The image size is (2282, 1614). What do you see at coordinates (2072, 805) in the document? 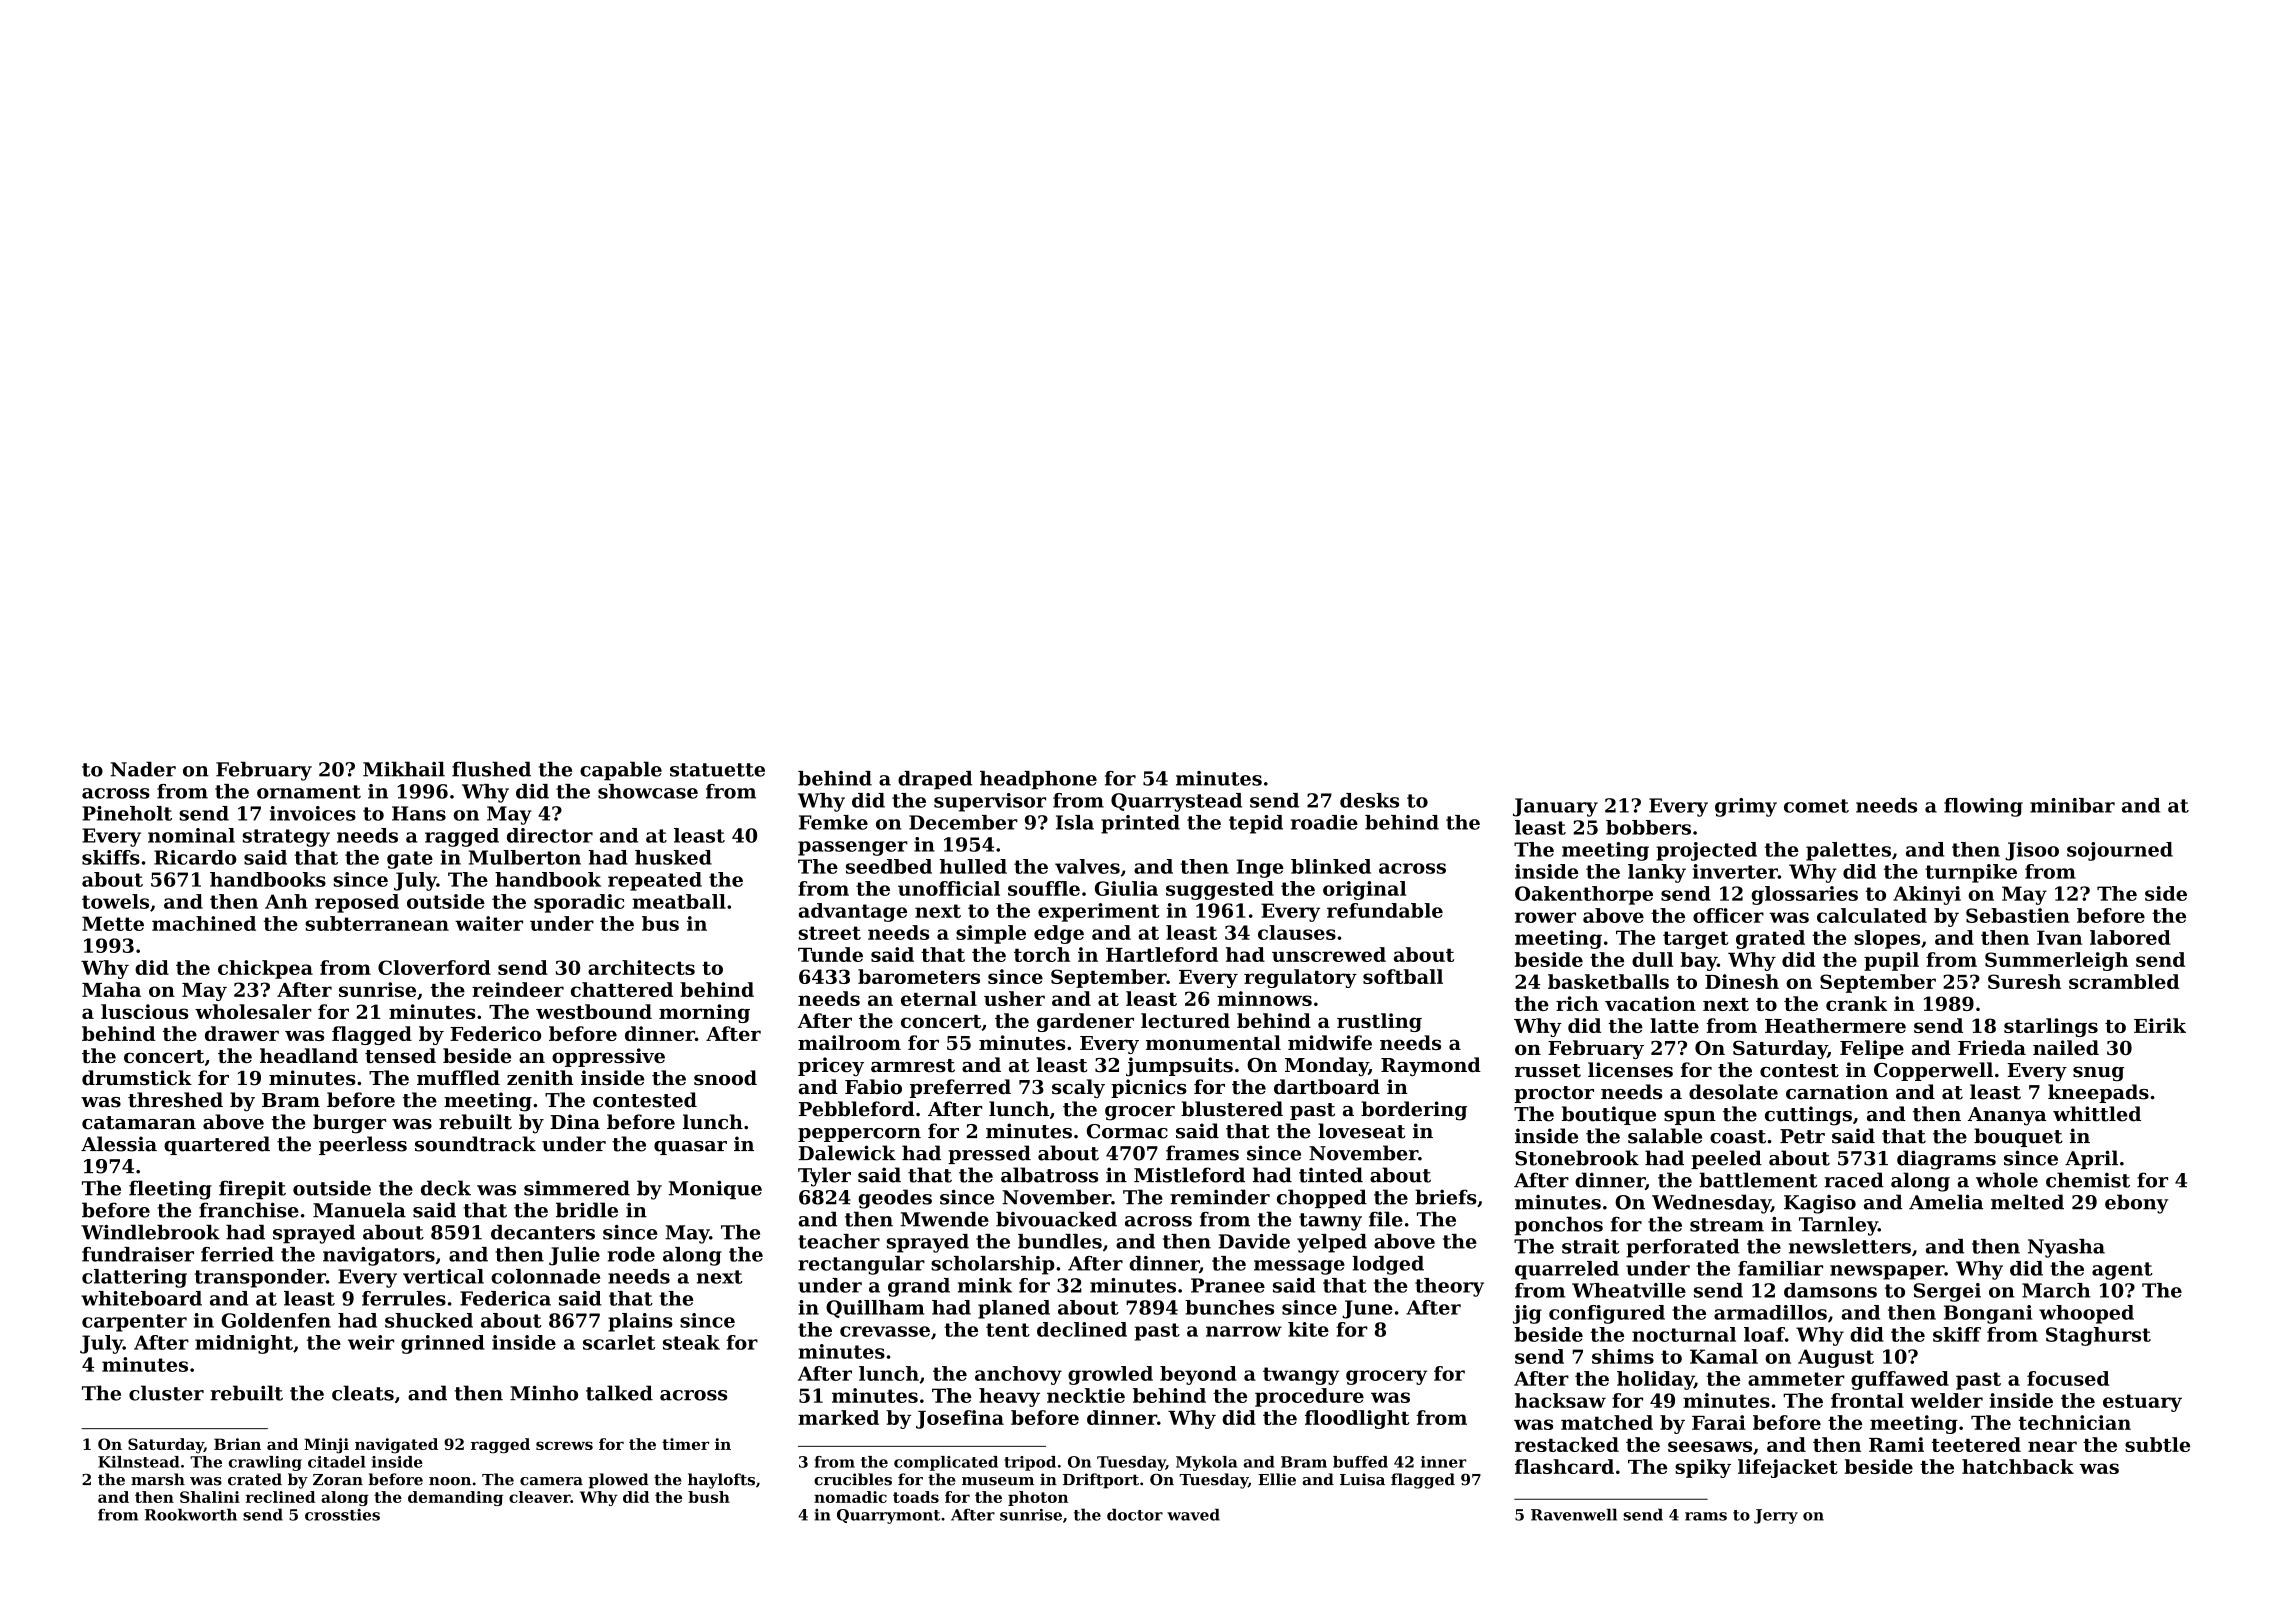
I see `minibar` at bounding box center [2072, 805].
